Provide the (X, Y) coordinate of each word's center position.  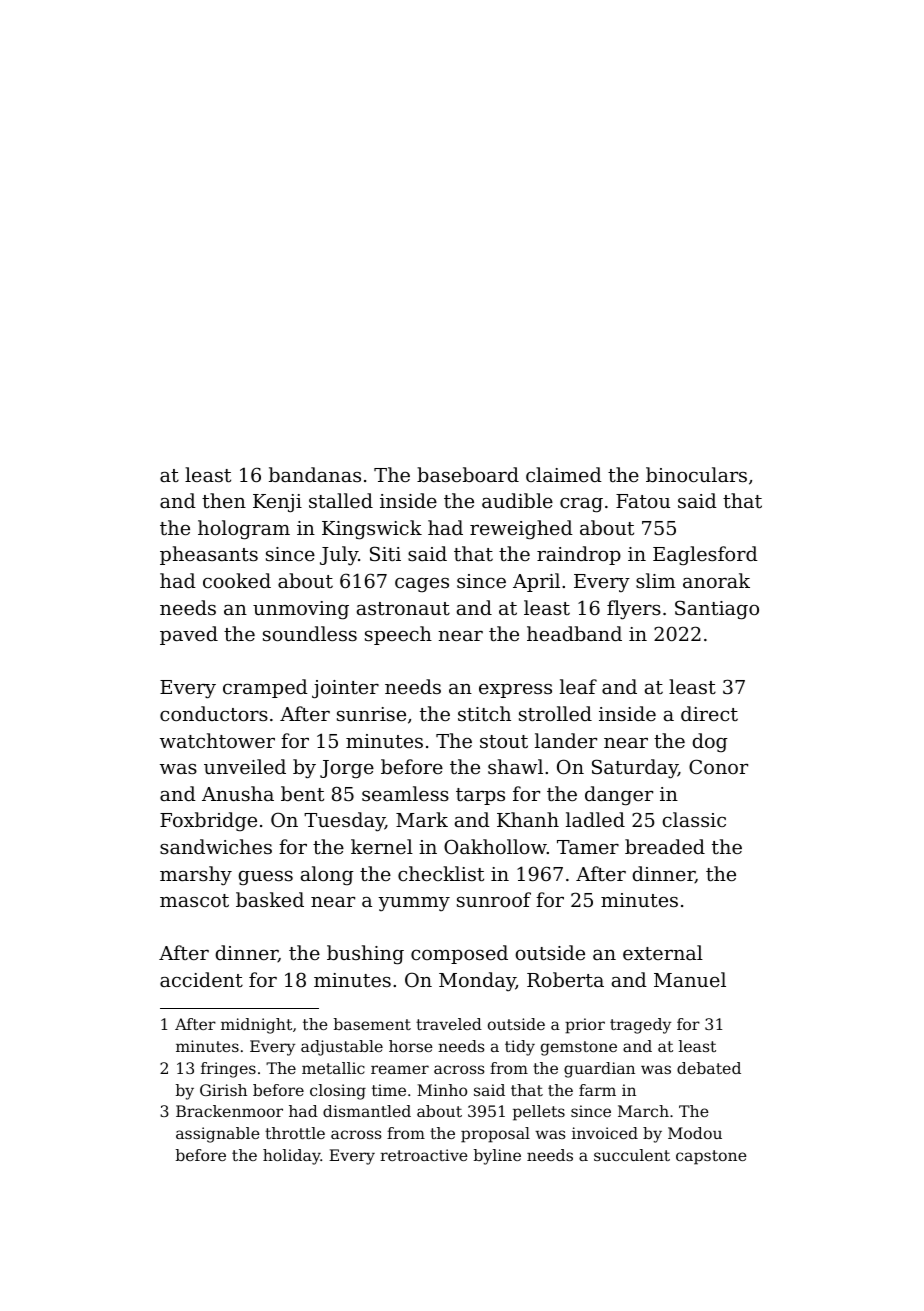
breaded (665, 846)
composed (459, 954)
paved (189, 635)
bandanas (315, 474)
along (327, 876)
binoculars (696, 474)
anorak (716, 580)
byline (497, 1157)
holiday (292, 1157)
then (224, 500)
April (536, 582)
